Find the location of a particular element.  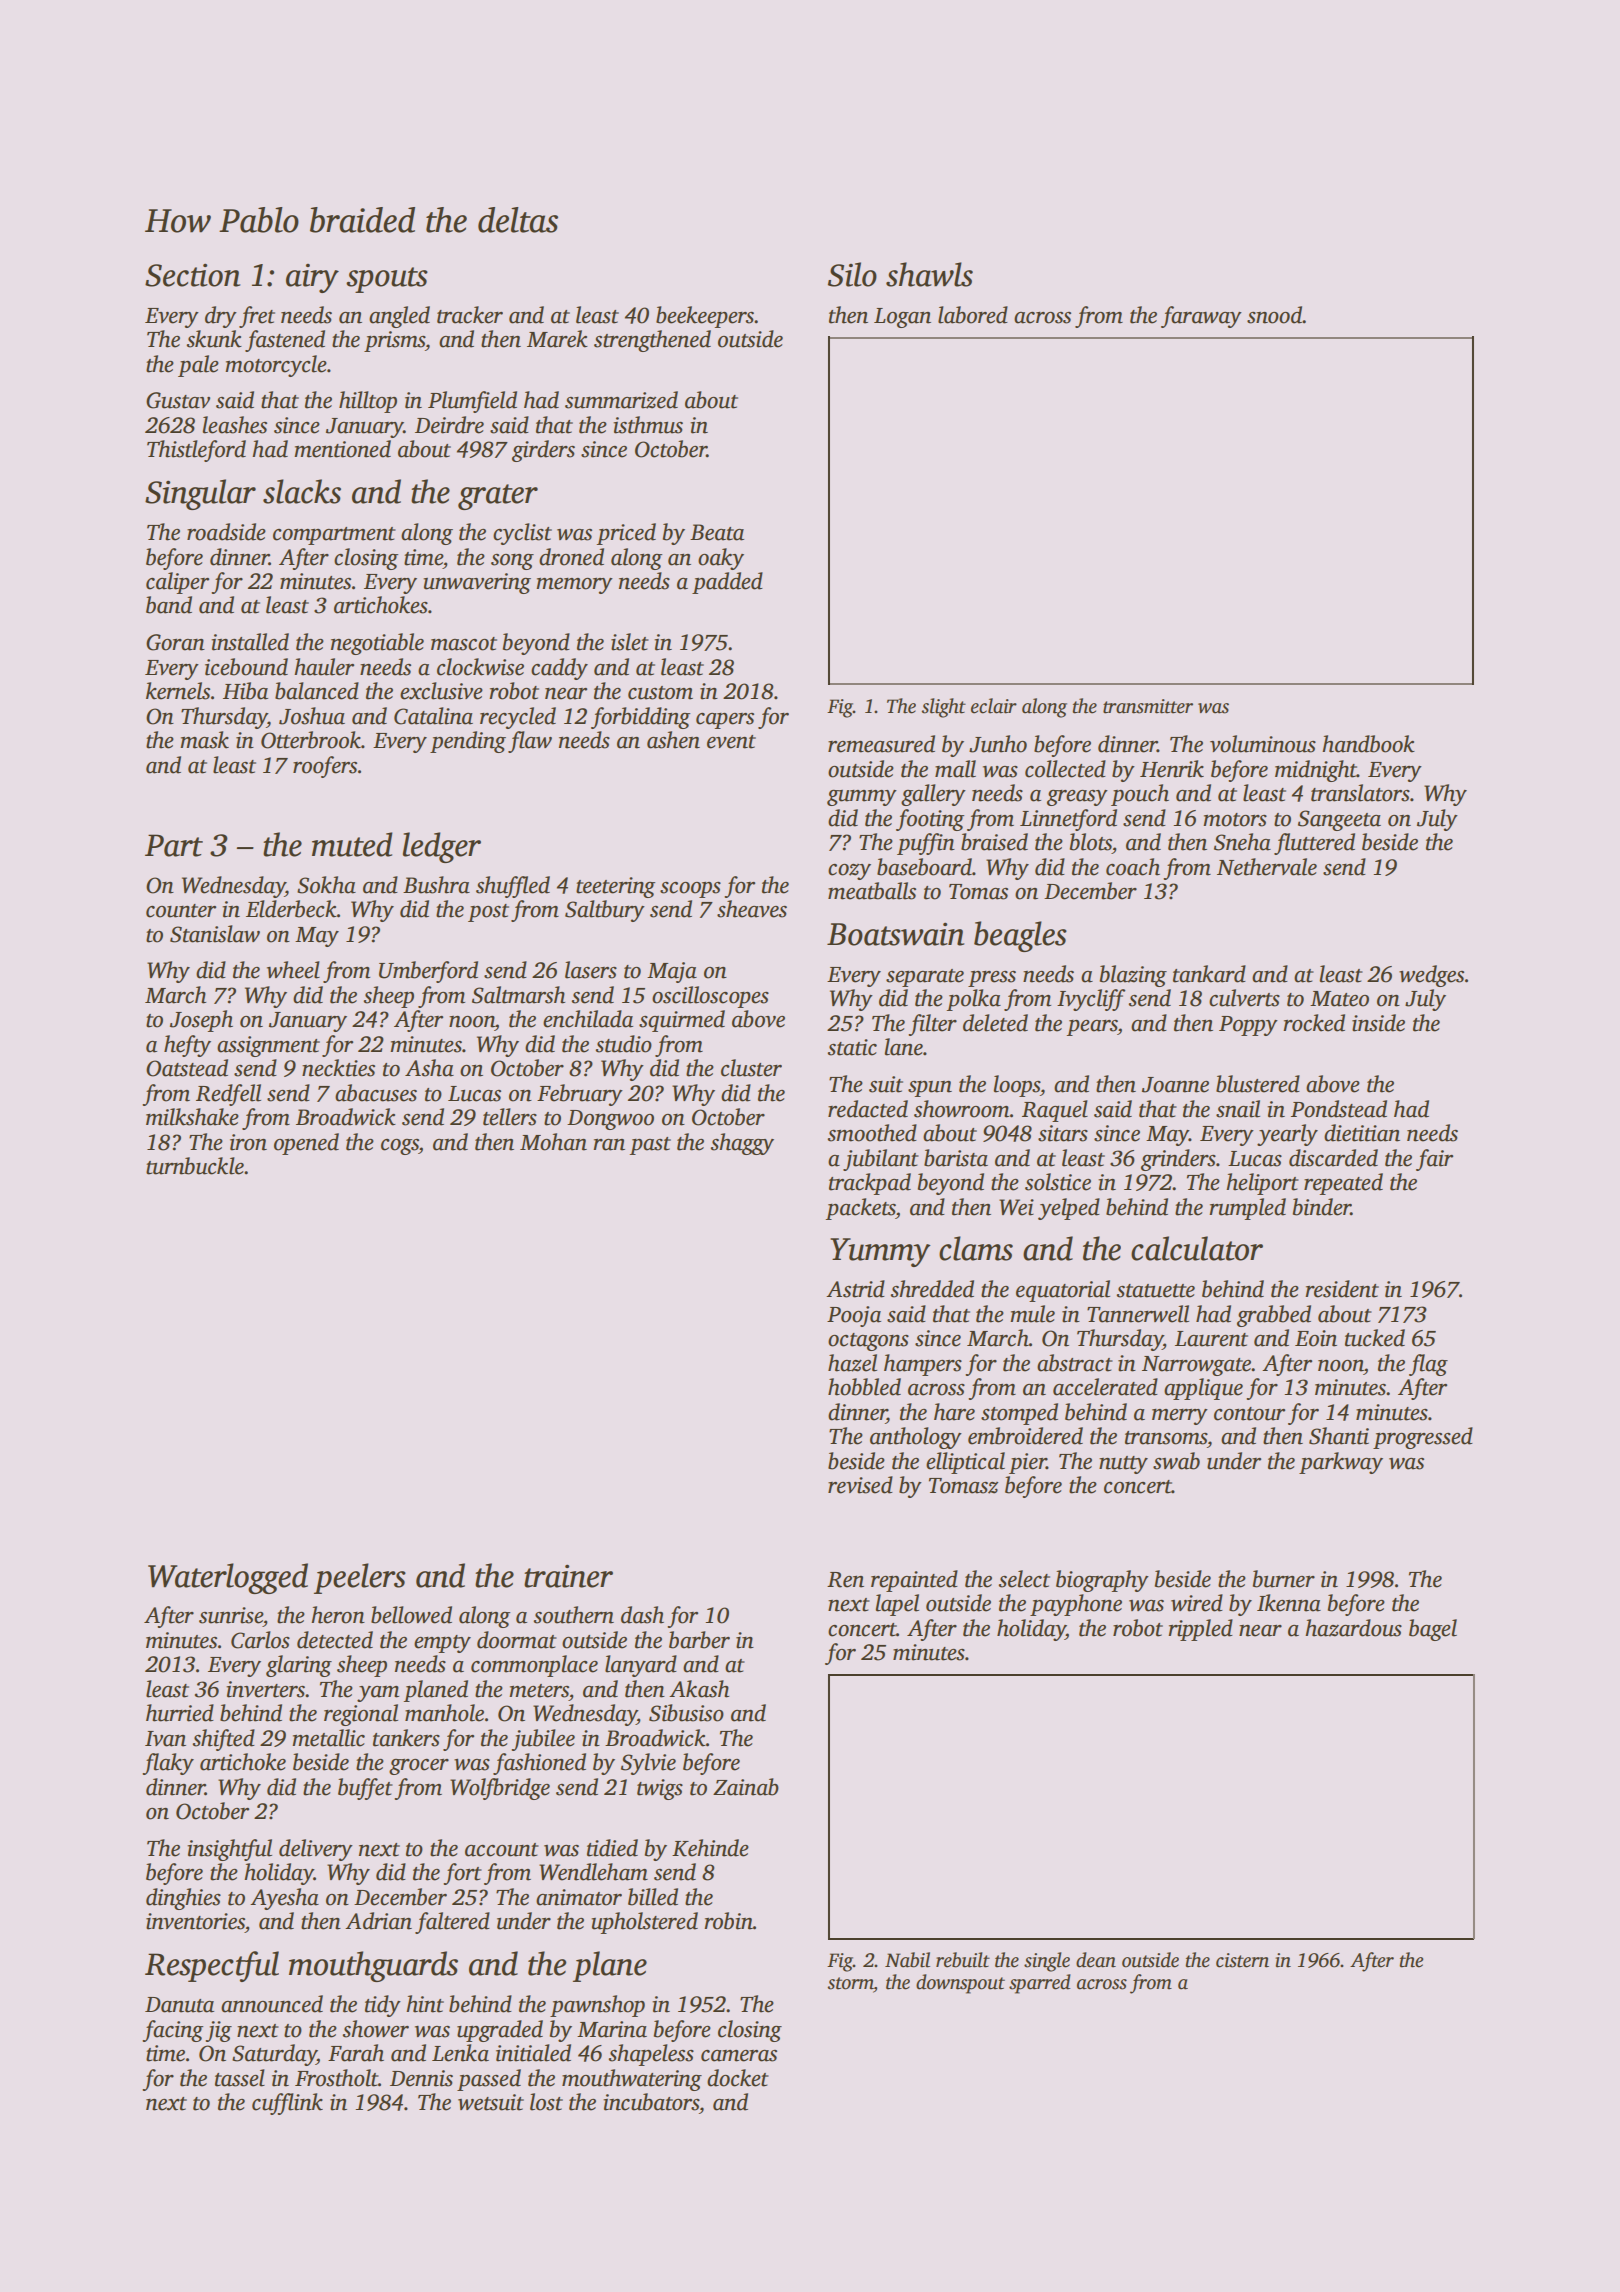

cluster is located at coordinates (751, 1068).
